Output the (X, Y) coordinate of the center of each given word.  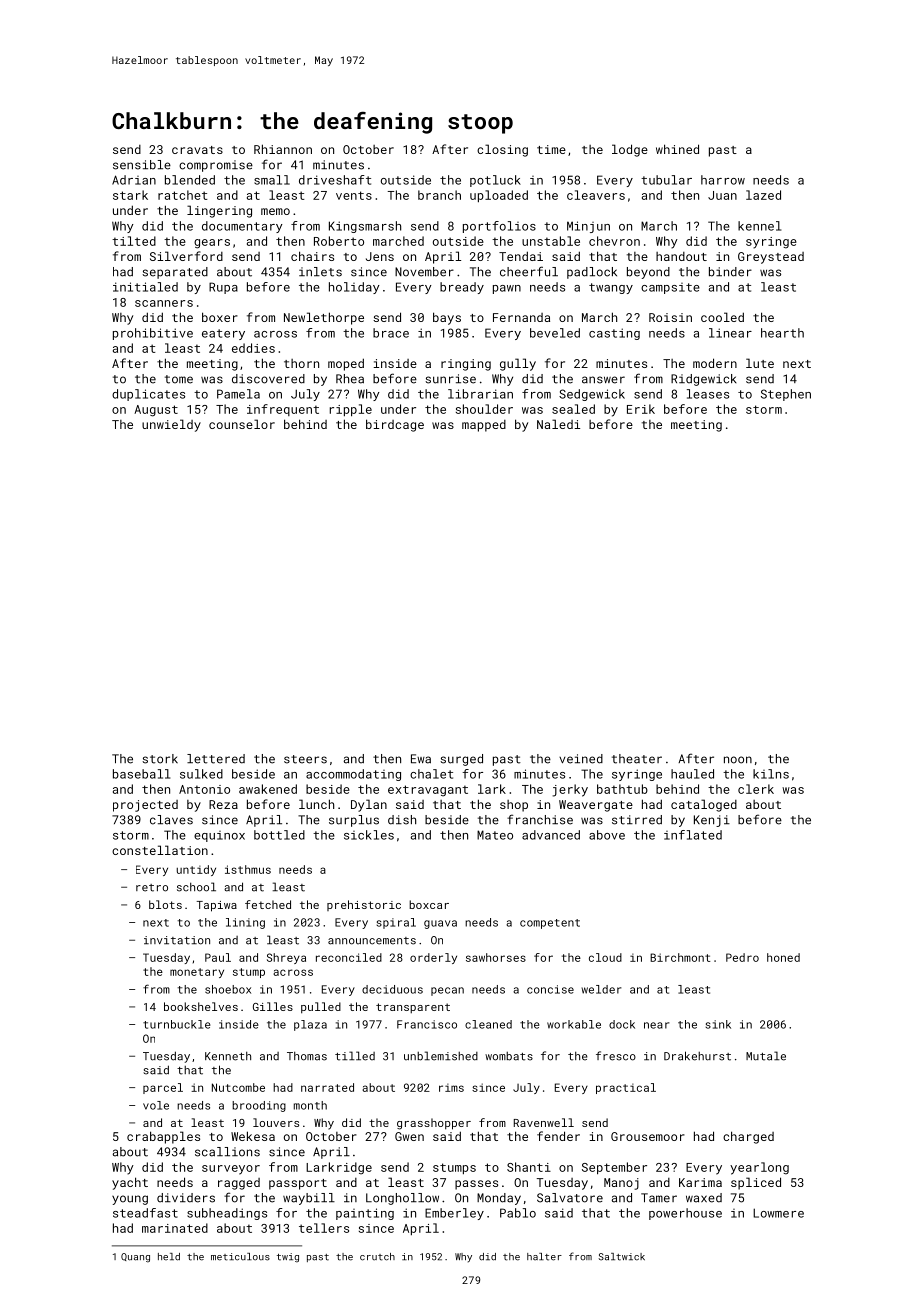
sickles (369, 835)
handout (681, 256)
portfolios (499, 227)
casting (614, 334)
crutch (377, 1257)
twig (288, 1258)
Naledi (558, 424)
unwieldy (171, 425)
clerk (756, 789)
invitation (177, 940)
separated (175, 273)
